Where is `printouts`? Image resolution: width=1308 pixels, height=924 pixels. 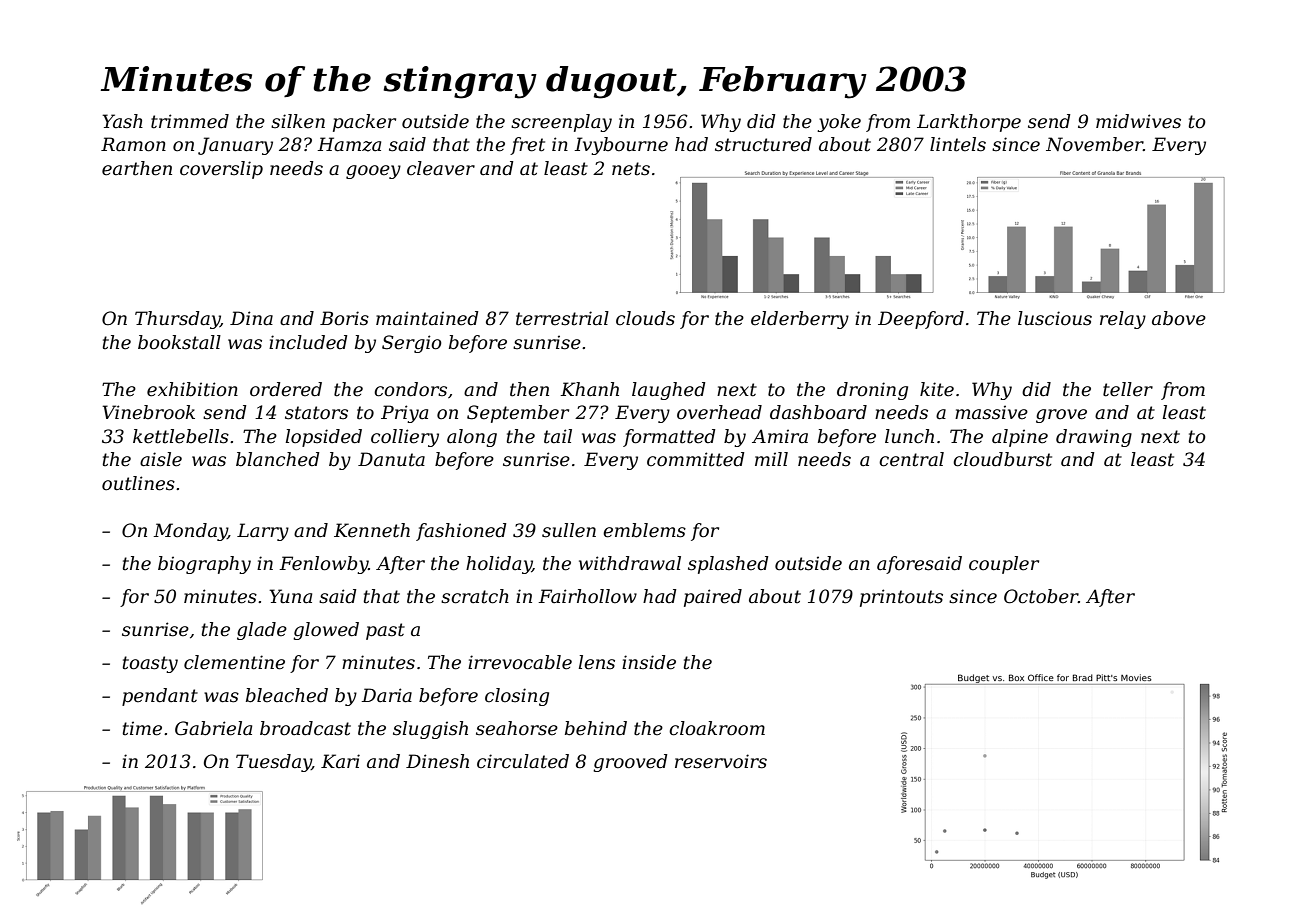
printouts is located at coordinates (901, 598).
